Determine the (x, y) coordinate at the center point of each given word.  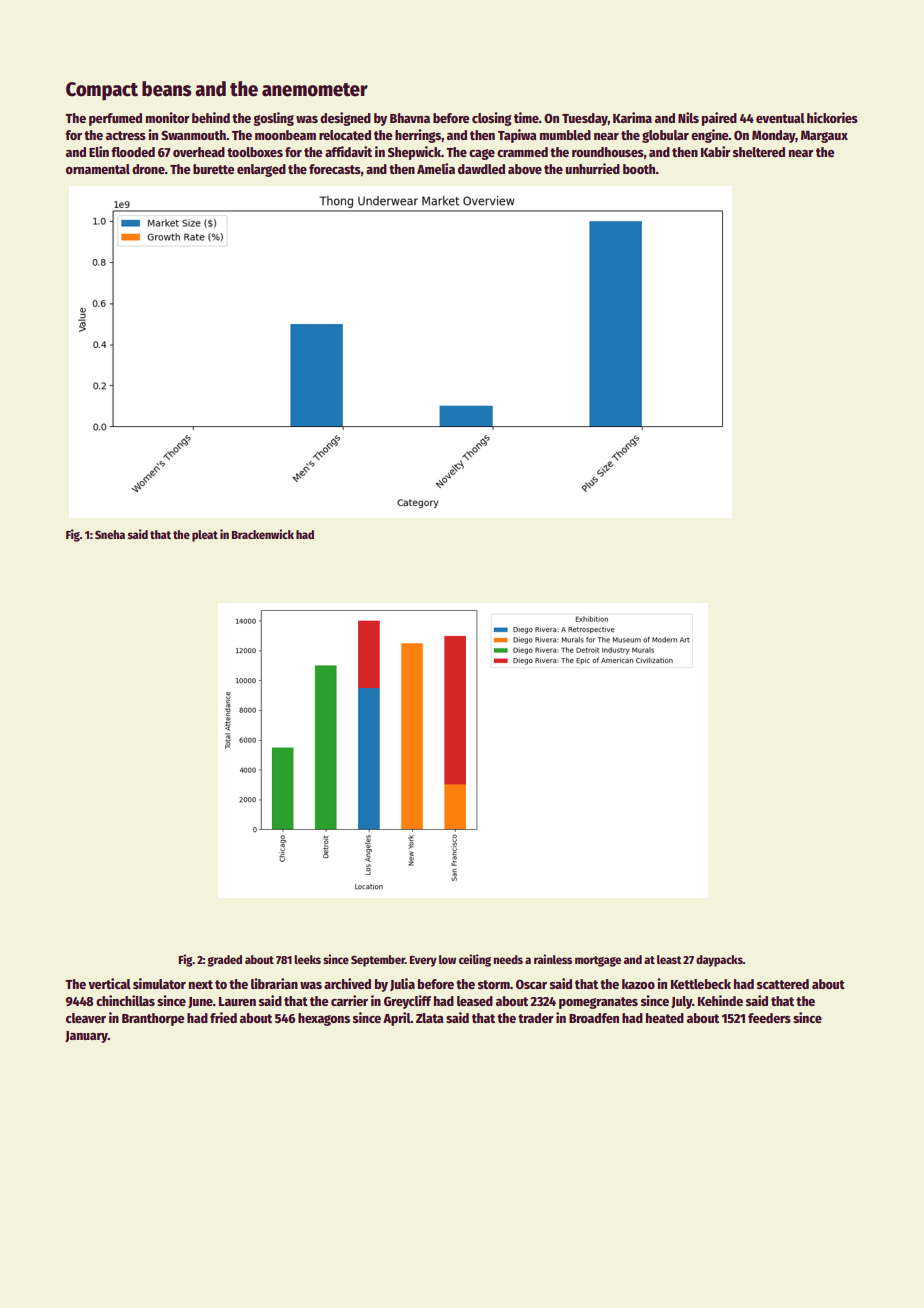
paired (719, 119)
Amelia (436, 168)
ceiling (475, 960)
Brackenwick (263, 534)
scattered (783, 984)
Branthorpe (153, 1019)
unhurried (593, 168)
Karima (632, 117)
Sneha (110, 534)
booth (639, 169)
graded (224, 961)
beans (166, 89)
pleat (205, 536)
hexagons (324, 1019)
